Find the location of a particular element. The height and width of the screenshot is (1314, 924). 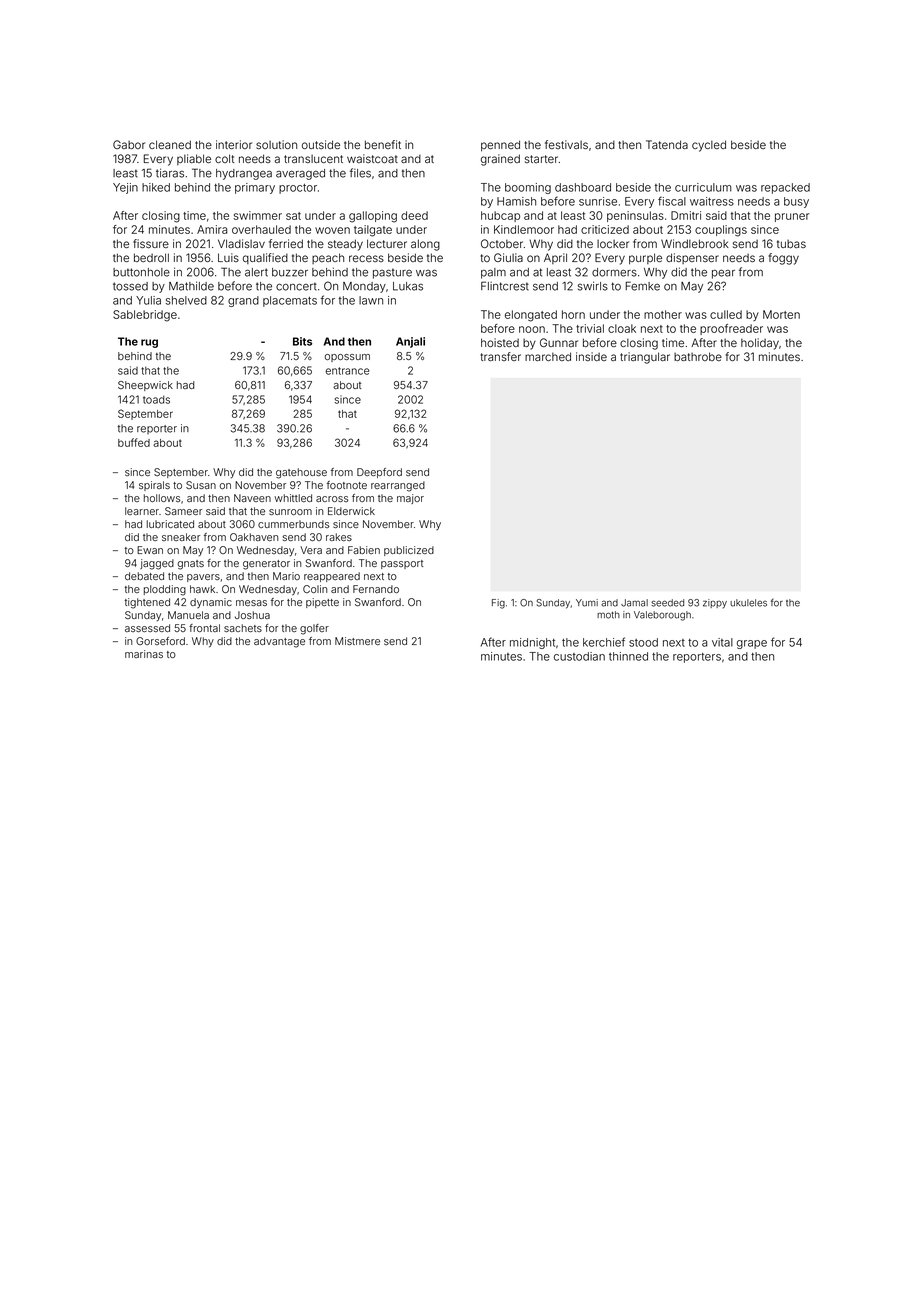

solution is located at coordinates (276, 144).
